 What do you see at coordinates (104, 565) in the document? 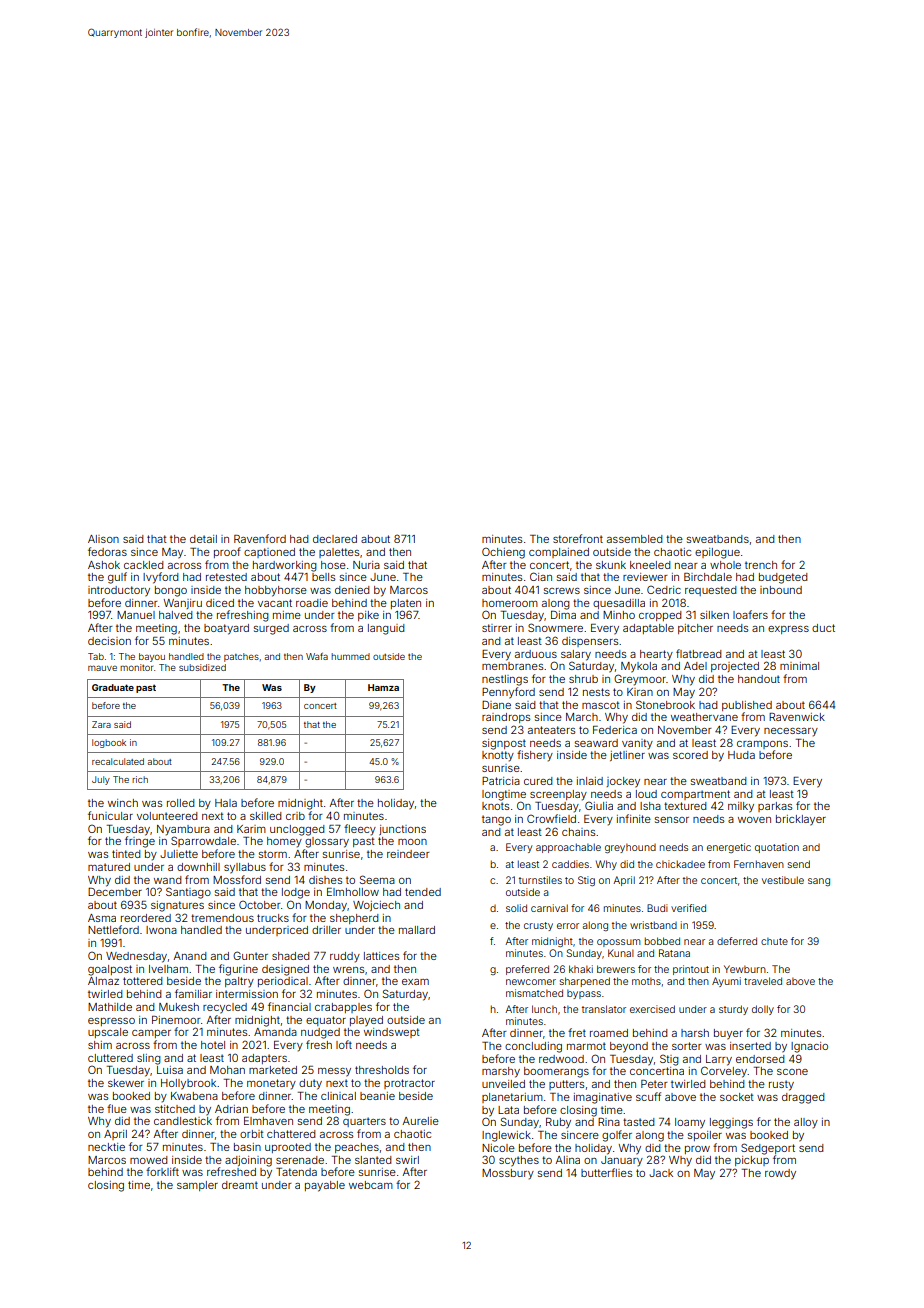
I see `Ashok` at bounding box center [104, 565].
